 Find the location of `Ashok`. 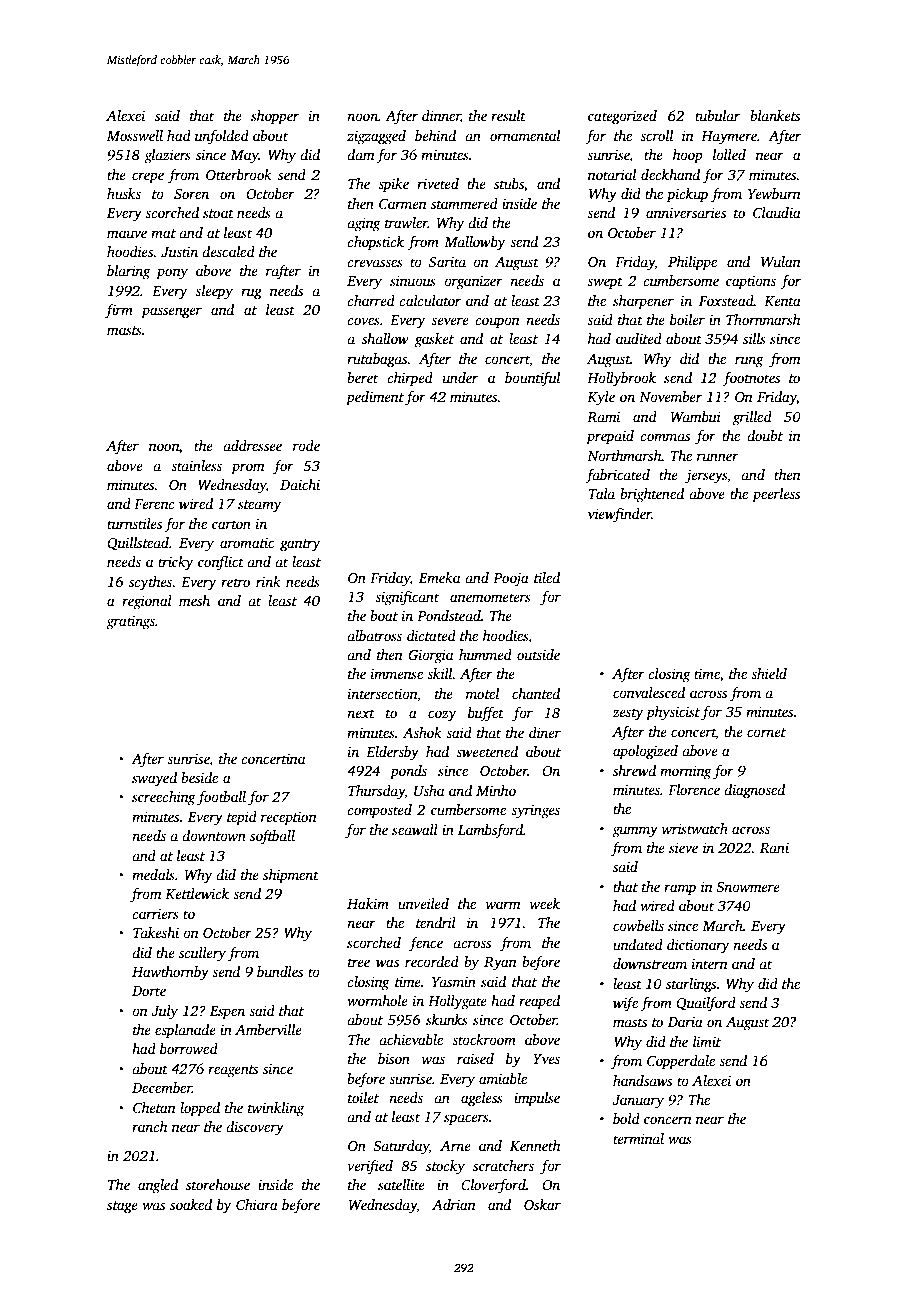

Ashok is located at coordinates (422, 732).
